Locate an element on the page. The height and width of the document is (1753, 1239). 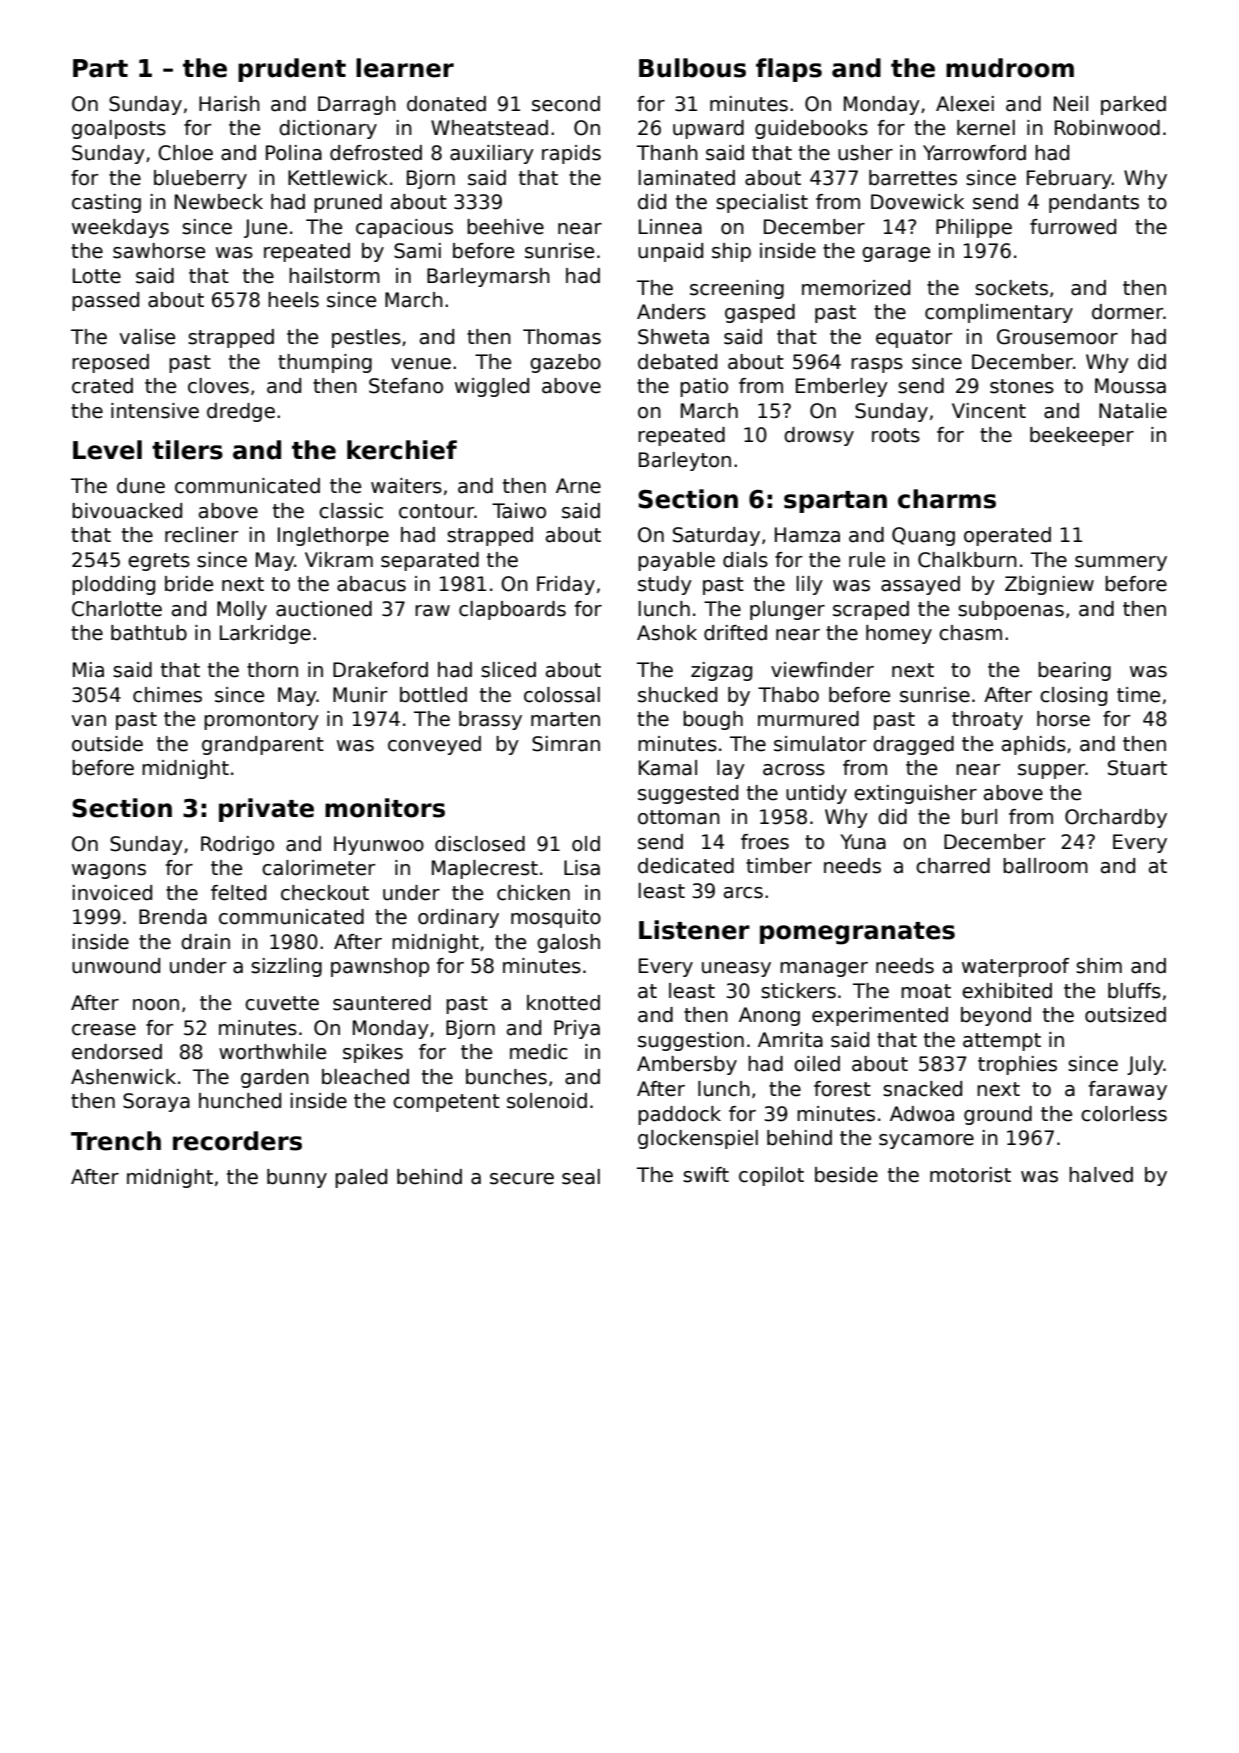
abacus is located at coordinates (371, 584).
